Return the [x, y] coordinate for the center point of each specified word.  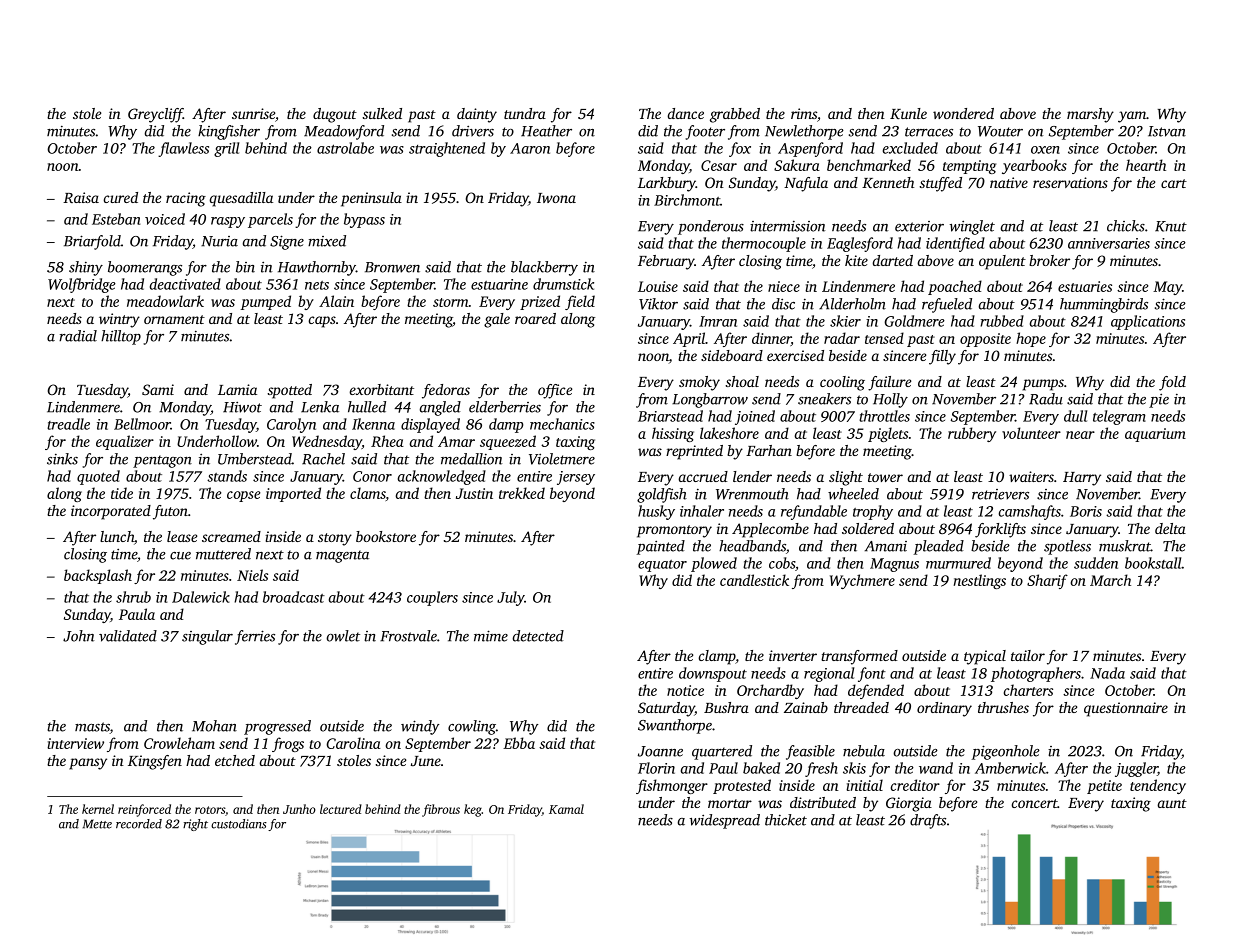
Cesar [719, 165]
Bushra [726, 707]
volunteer [1031, 433]
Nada [1107, 673]
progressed [277, 727]
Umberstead [255, 459]
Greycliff [155, 115]
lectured [341, 809]
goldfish [662, 495]
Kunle [908, 113]
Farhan [769, 450]
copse [243, 496]
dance [686, 113]
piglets [888, 434]
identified [955, 244]
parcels [270, 220]
